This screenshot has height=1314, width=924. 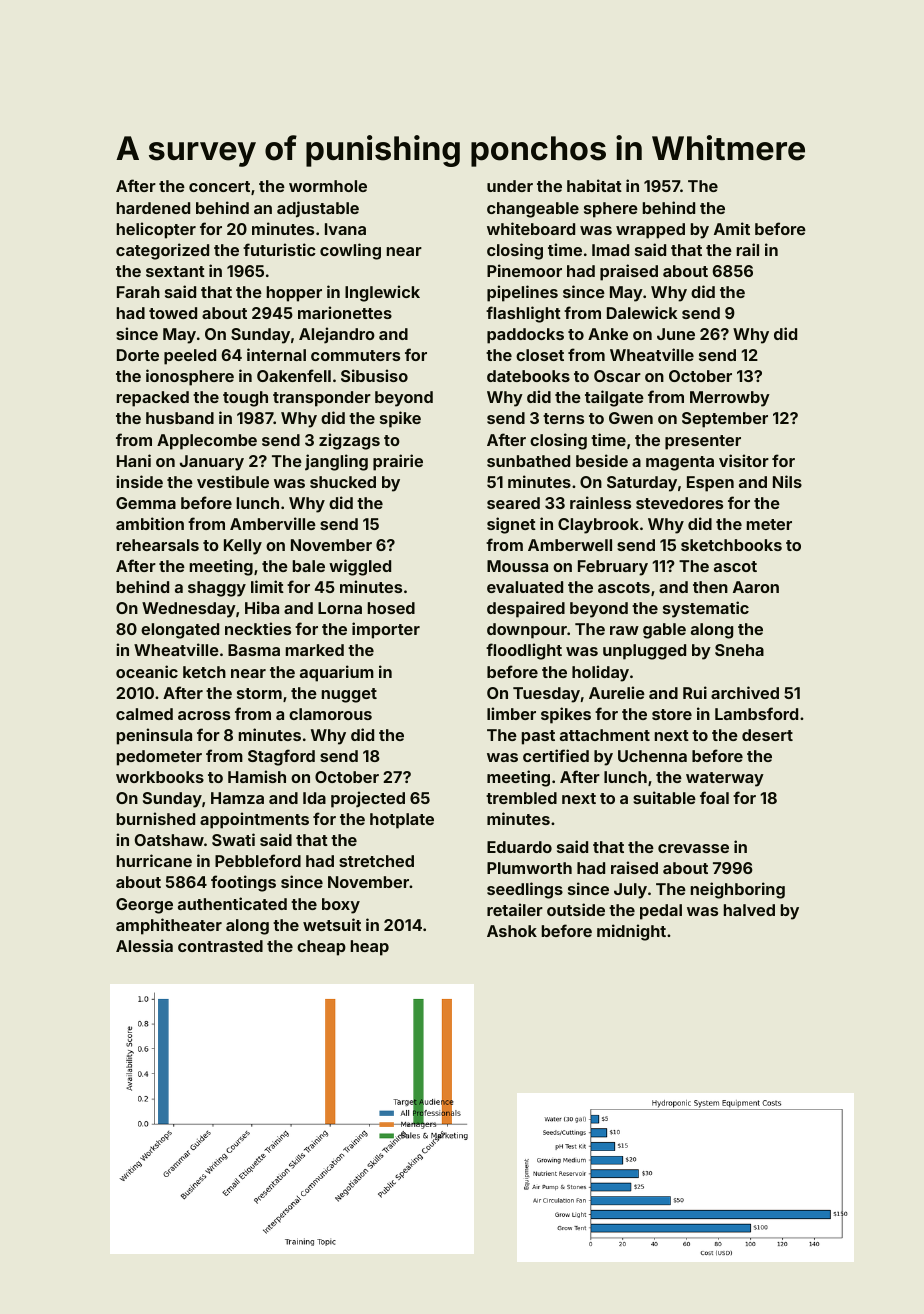 What do you see at coordinates (767, 735) in the screenshot?
I see `desert` at bounding box center [767, 735].
